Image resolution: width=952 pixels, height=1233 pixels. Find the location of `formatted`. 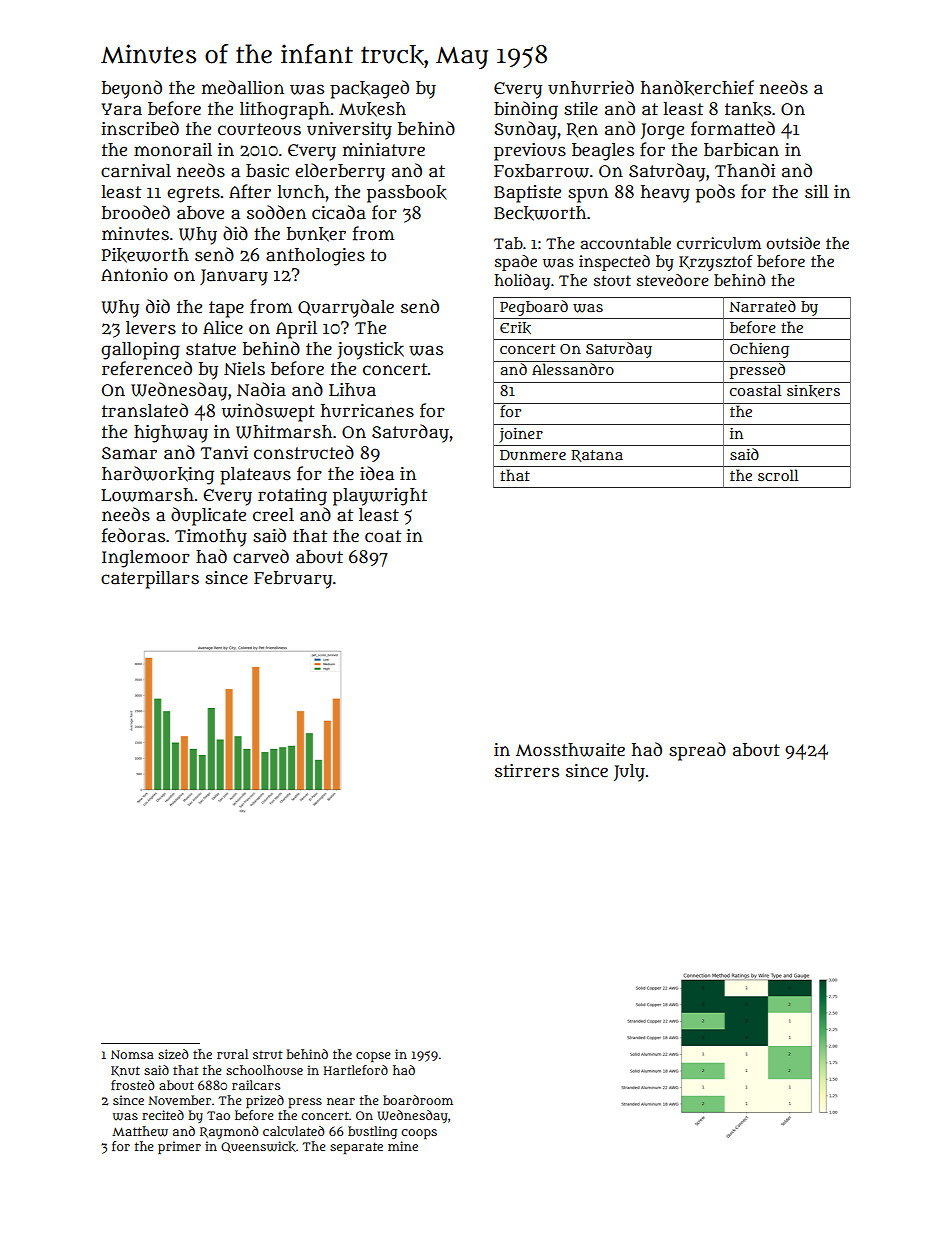

formatted is located at coordinates (733, 128).
